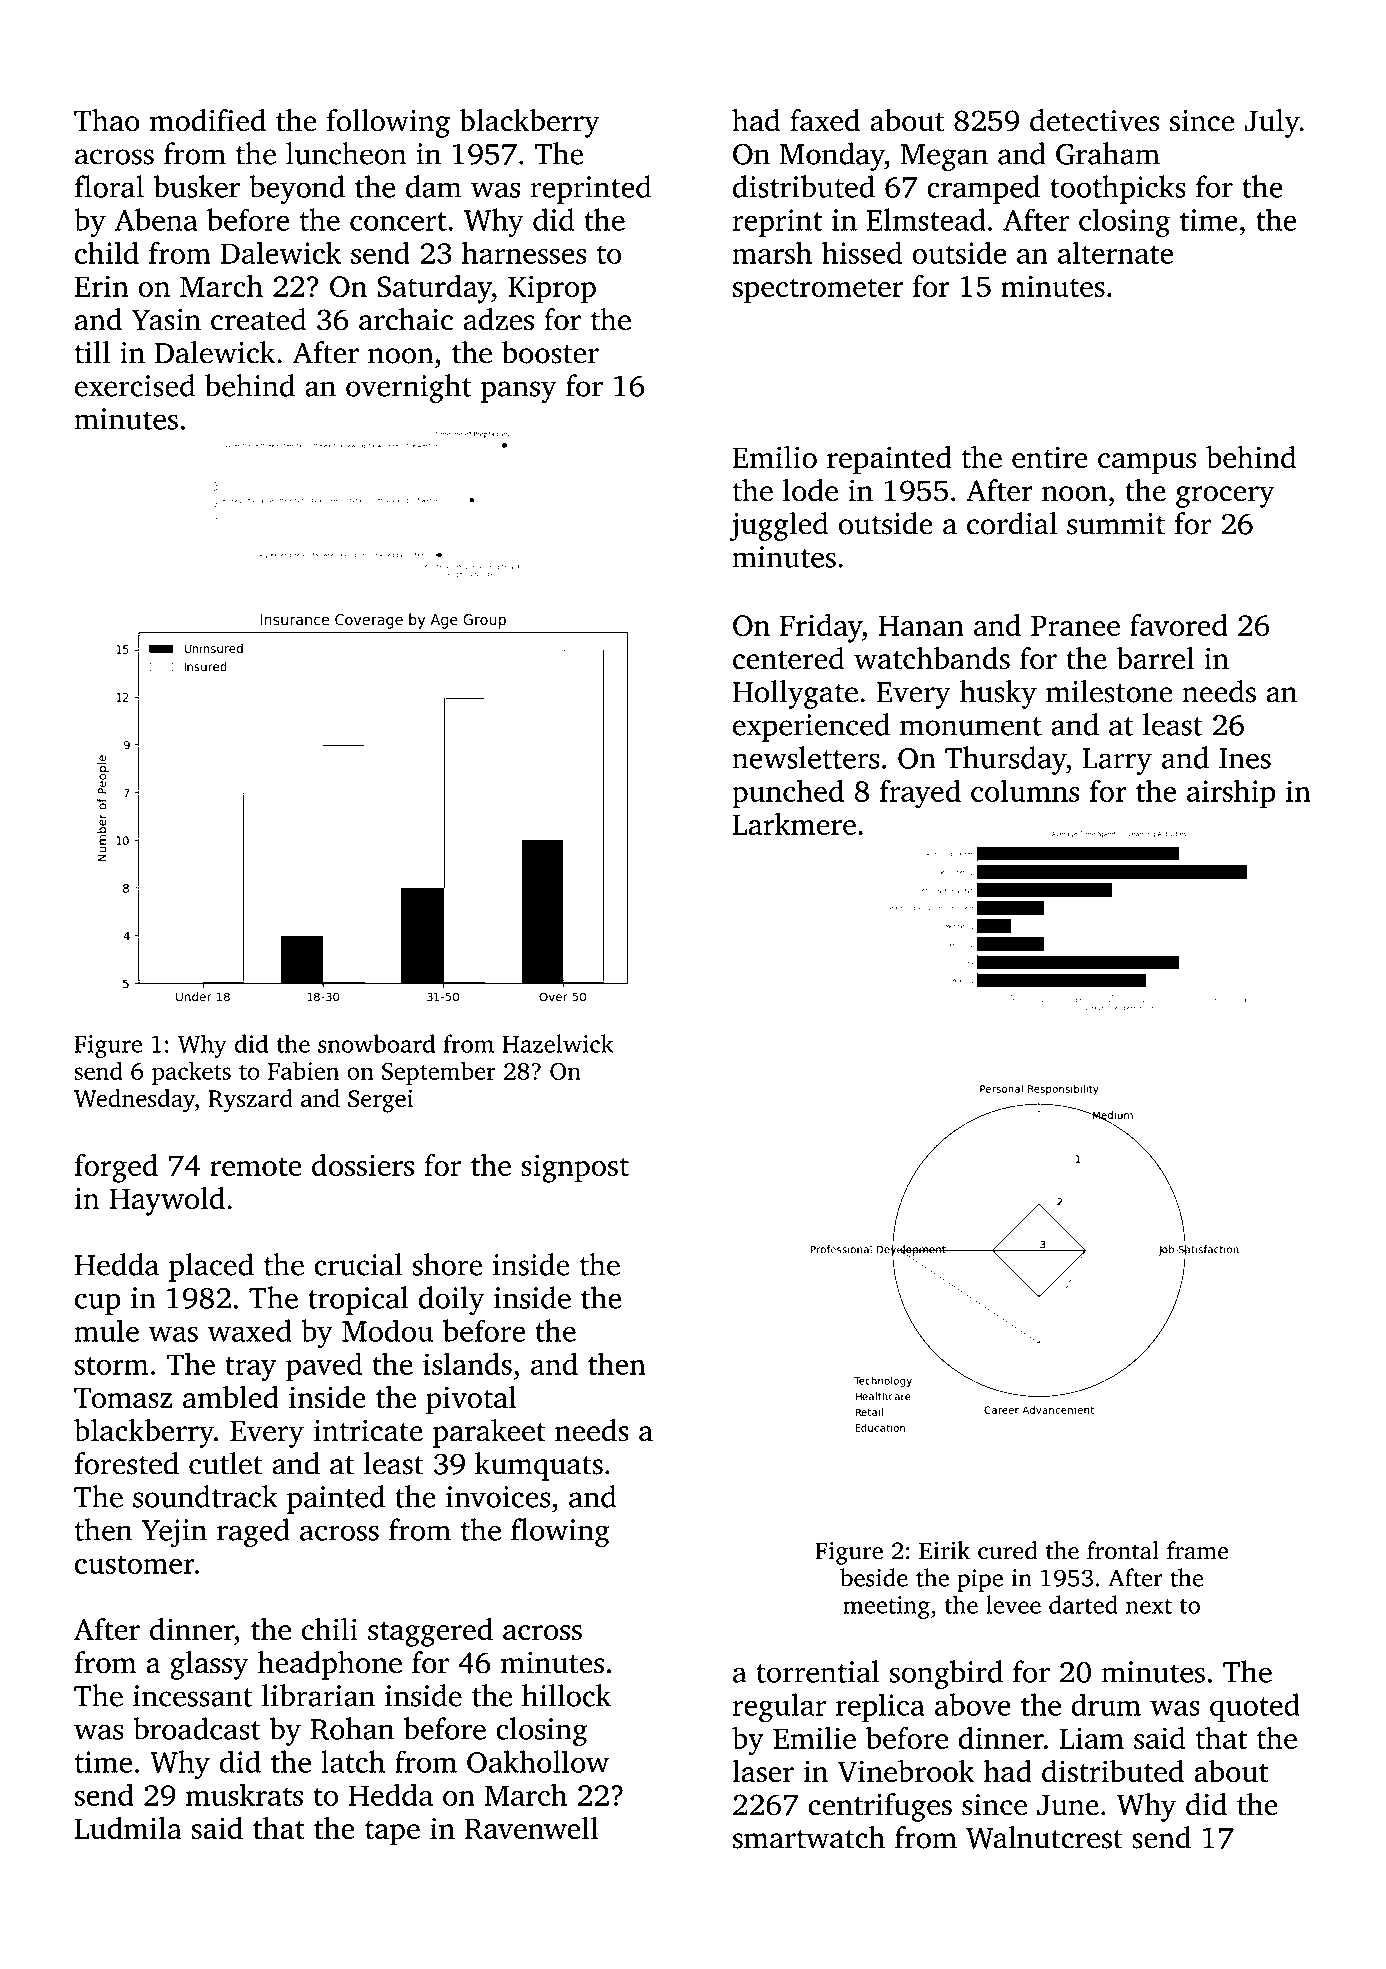 Image resolution: width=1386 pixels, height=1969 pixels. What do you see at coordinates (1044, 1837) in the image?
I see `Walnutcrest` at bounding box center [1044, 1837].
